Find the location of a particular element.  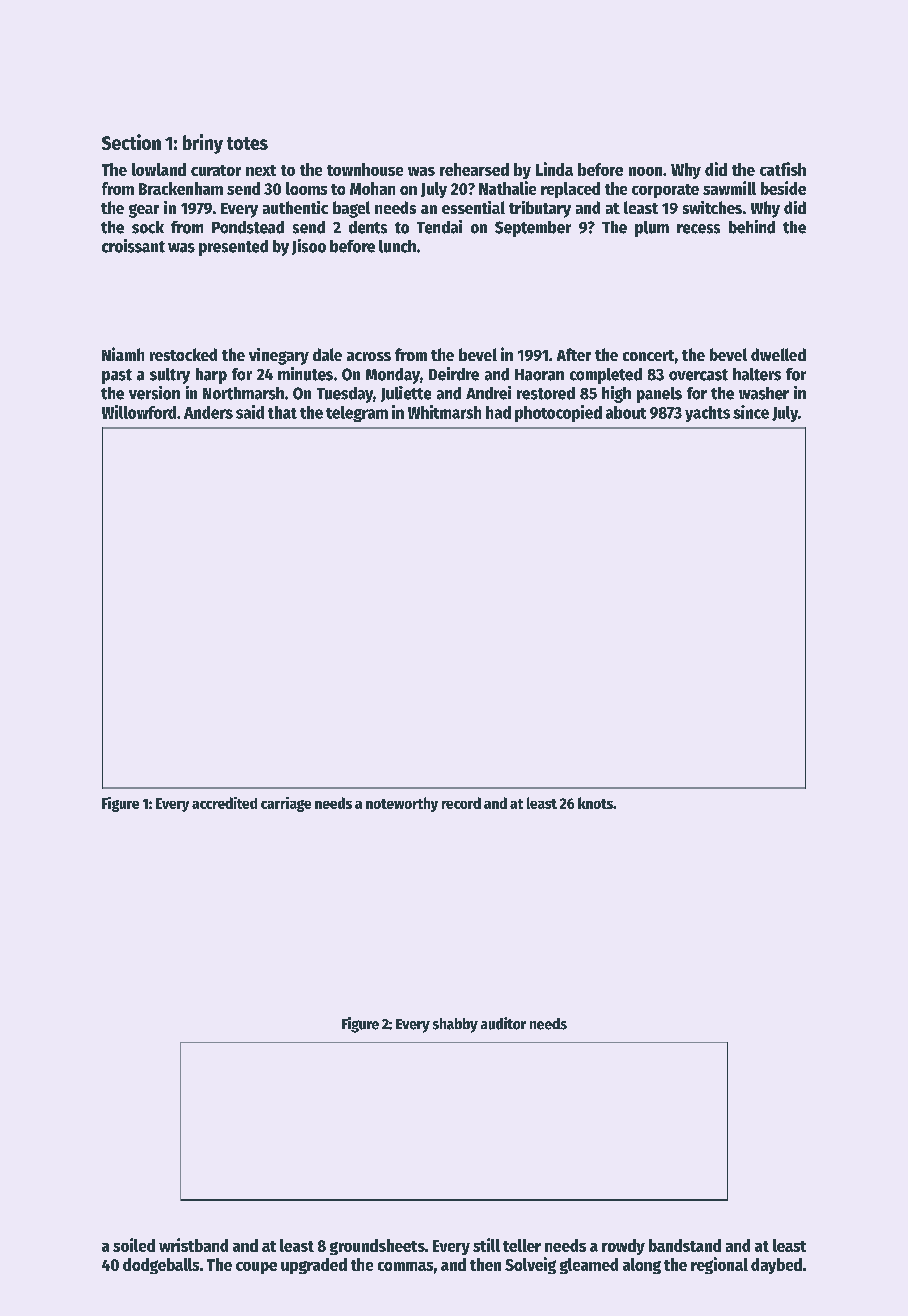

auditor is located at coordinates (503, 1023).
